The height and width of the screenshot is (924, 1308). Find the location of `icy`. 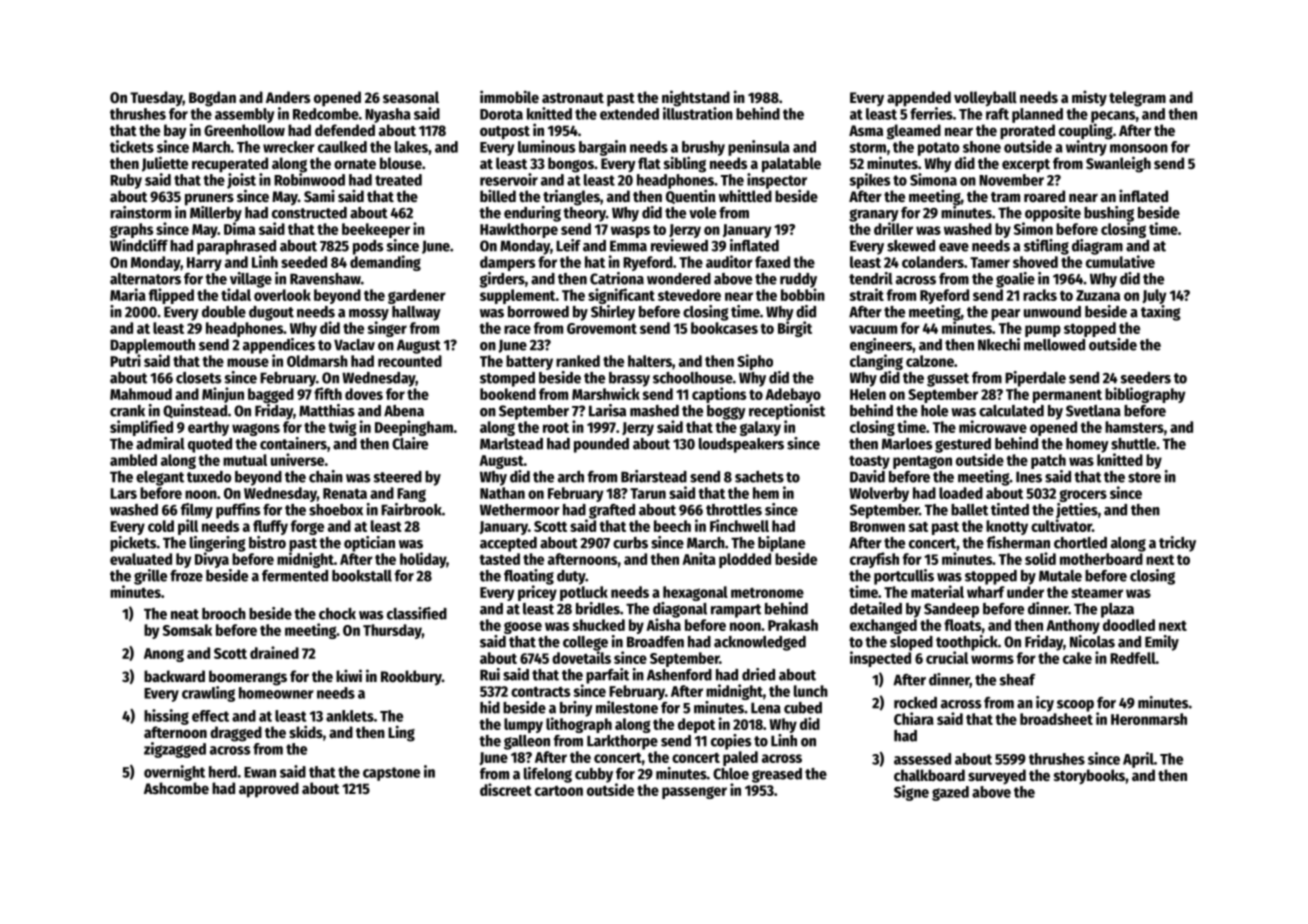

icy is located at coordinates (1045, 704).
